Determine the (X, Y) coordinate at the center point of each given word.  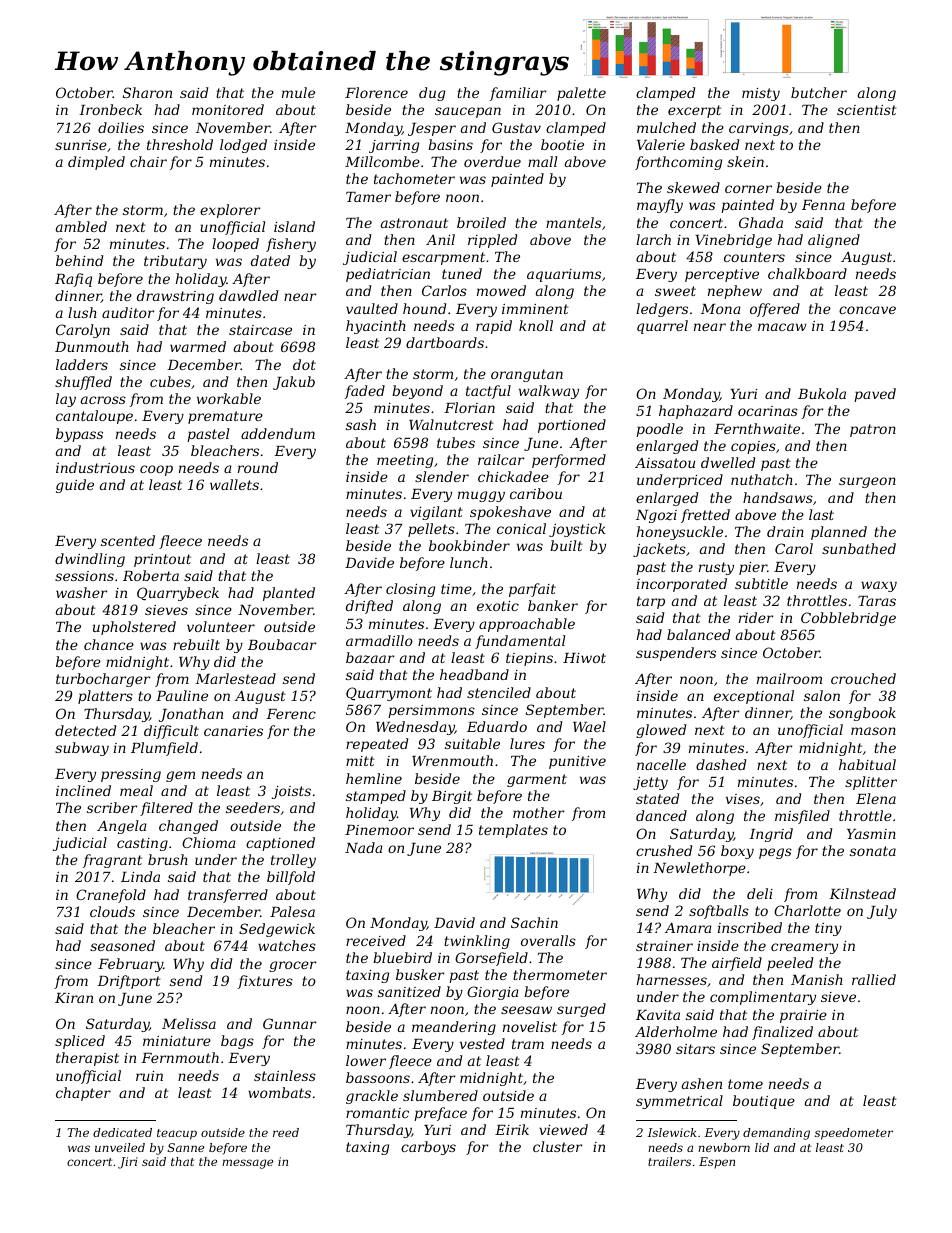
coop (156, 470)
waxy (879, 586)
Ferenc (291, 714)
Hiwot (584, 658)
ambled (81, 226)
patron (873, 430)
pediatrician (388, 275)
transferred (228, 896)
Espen (717, 1163)
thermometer (560, 974)
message (247, 1164)
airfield (737, 964)
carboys (428, 1148)
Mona (721, 309)
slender (442, 476)
